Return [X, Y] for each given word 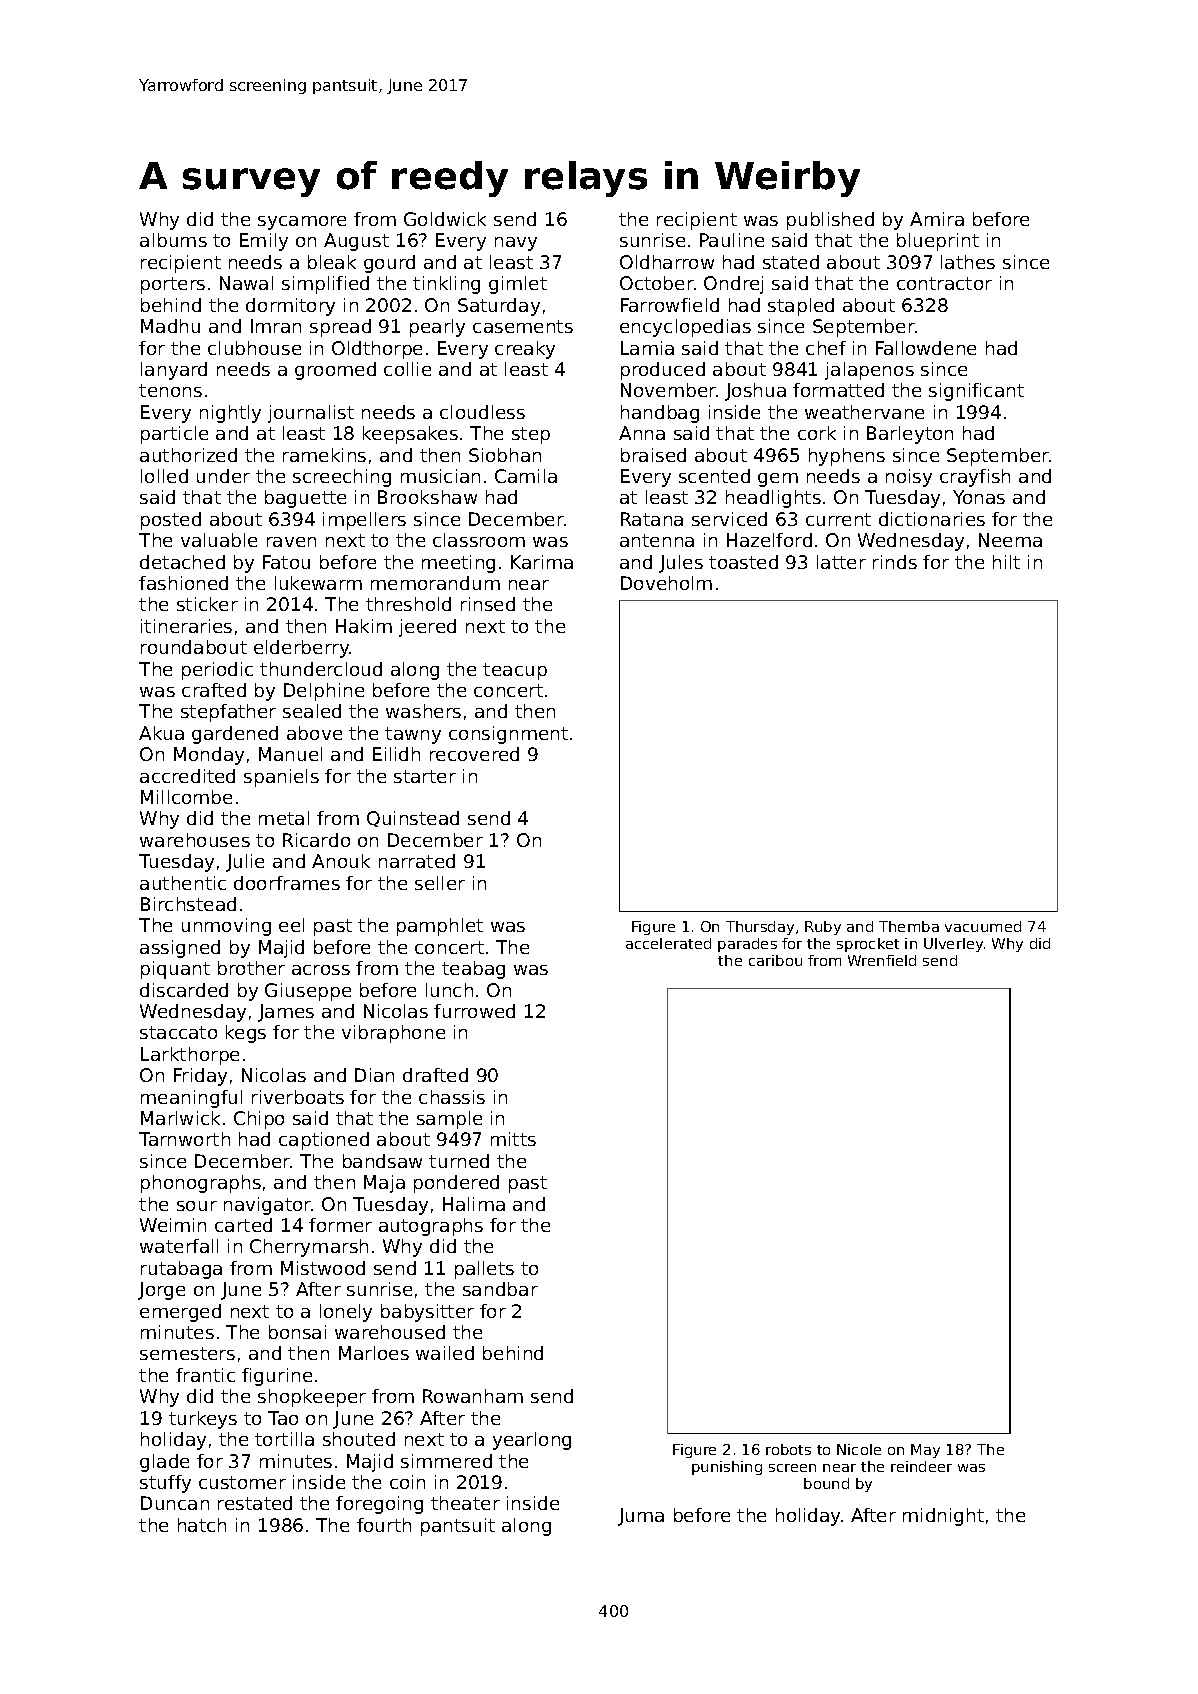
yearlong [532, 1441]
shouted [359, 1439]
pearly [437, 328]
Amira [937, 219]
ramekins [324, 455]
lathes [968, 262]
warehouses [195, 840]
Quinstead [413, 819]
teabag [473, 970]
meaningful [191, 1099]
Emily [264, 242]
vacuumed [983, 926]
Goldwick [445, 219]
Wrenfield [882, 960]
